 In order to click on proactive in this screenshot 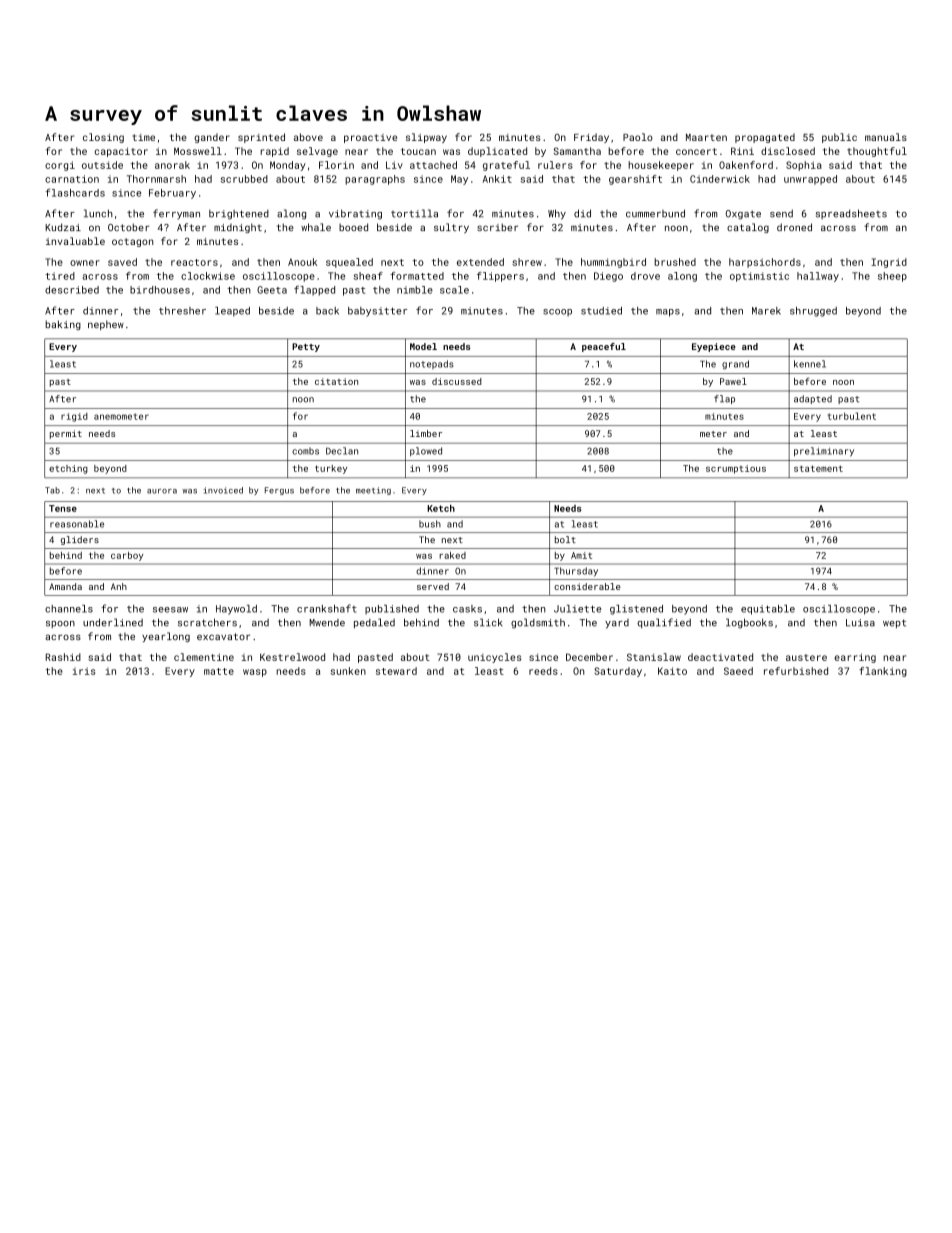, I will do `click(370, 138)`.
